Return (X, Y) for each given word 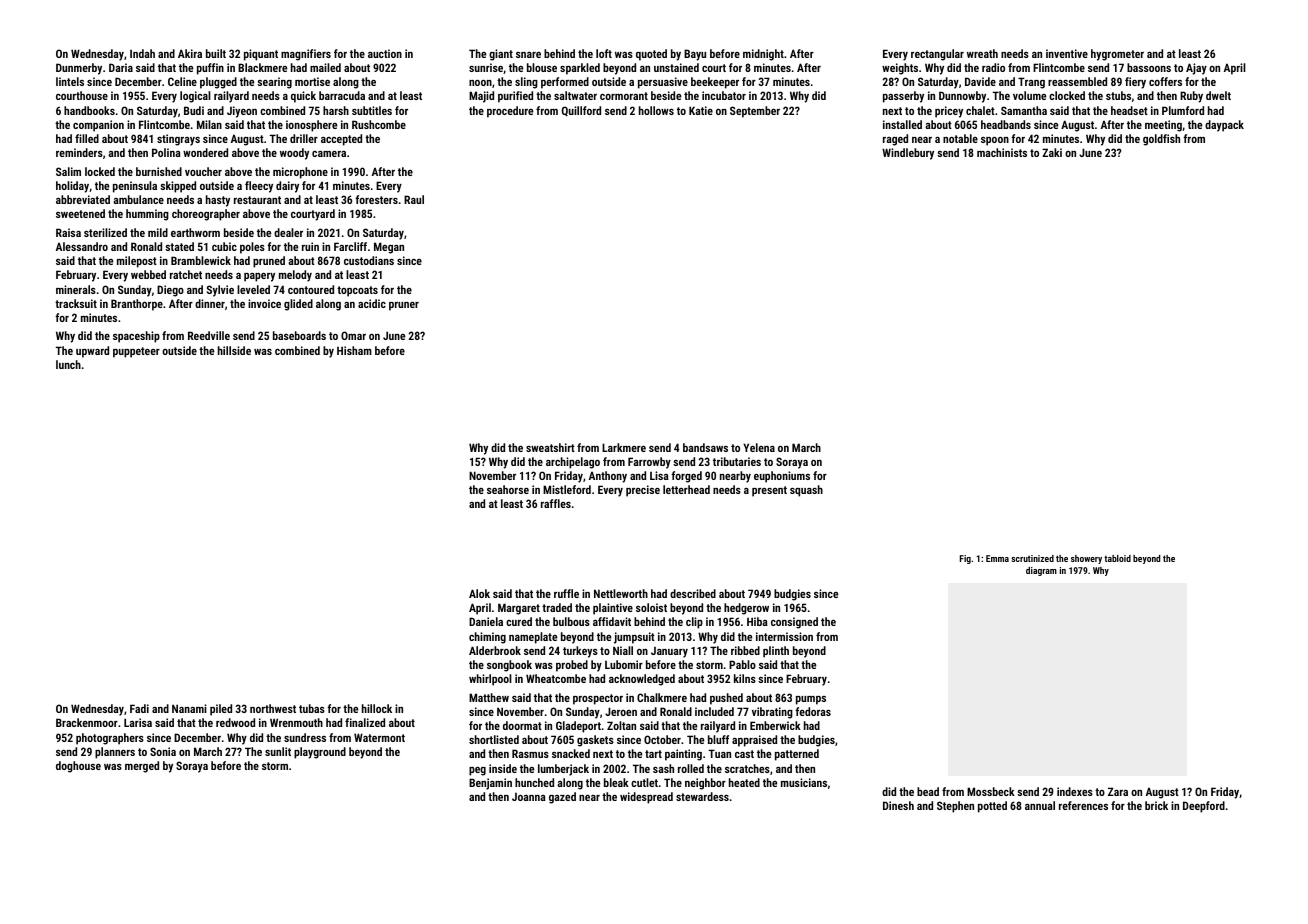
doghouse (78, 767)
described (693, 593)
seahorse (508, 489)
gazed (562, 798)
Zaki (1052, 152)
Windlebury (908, 154)
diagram (1041, 571)
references (1083, 805)
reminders (79, 152)
